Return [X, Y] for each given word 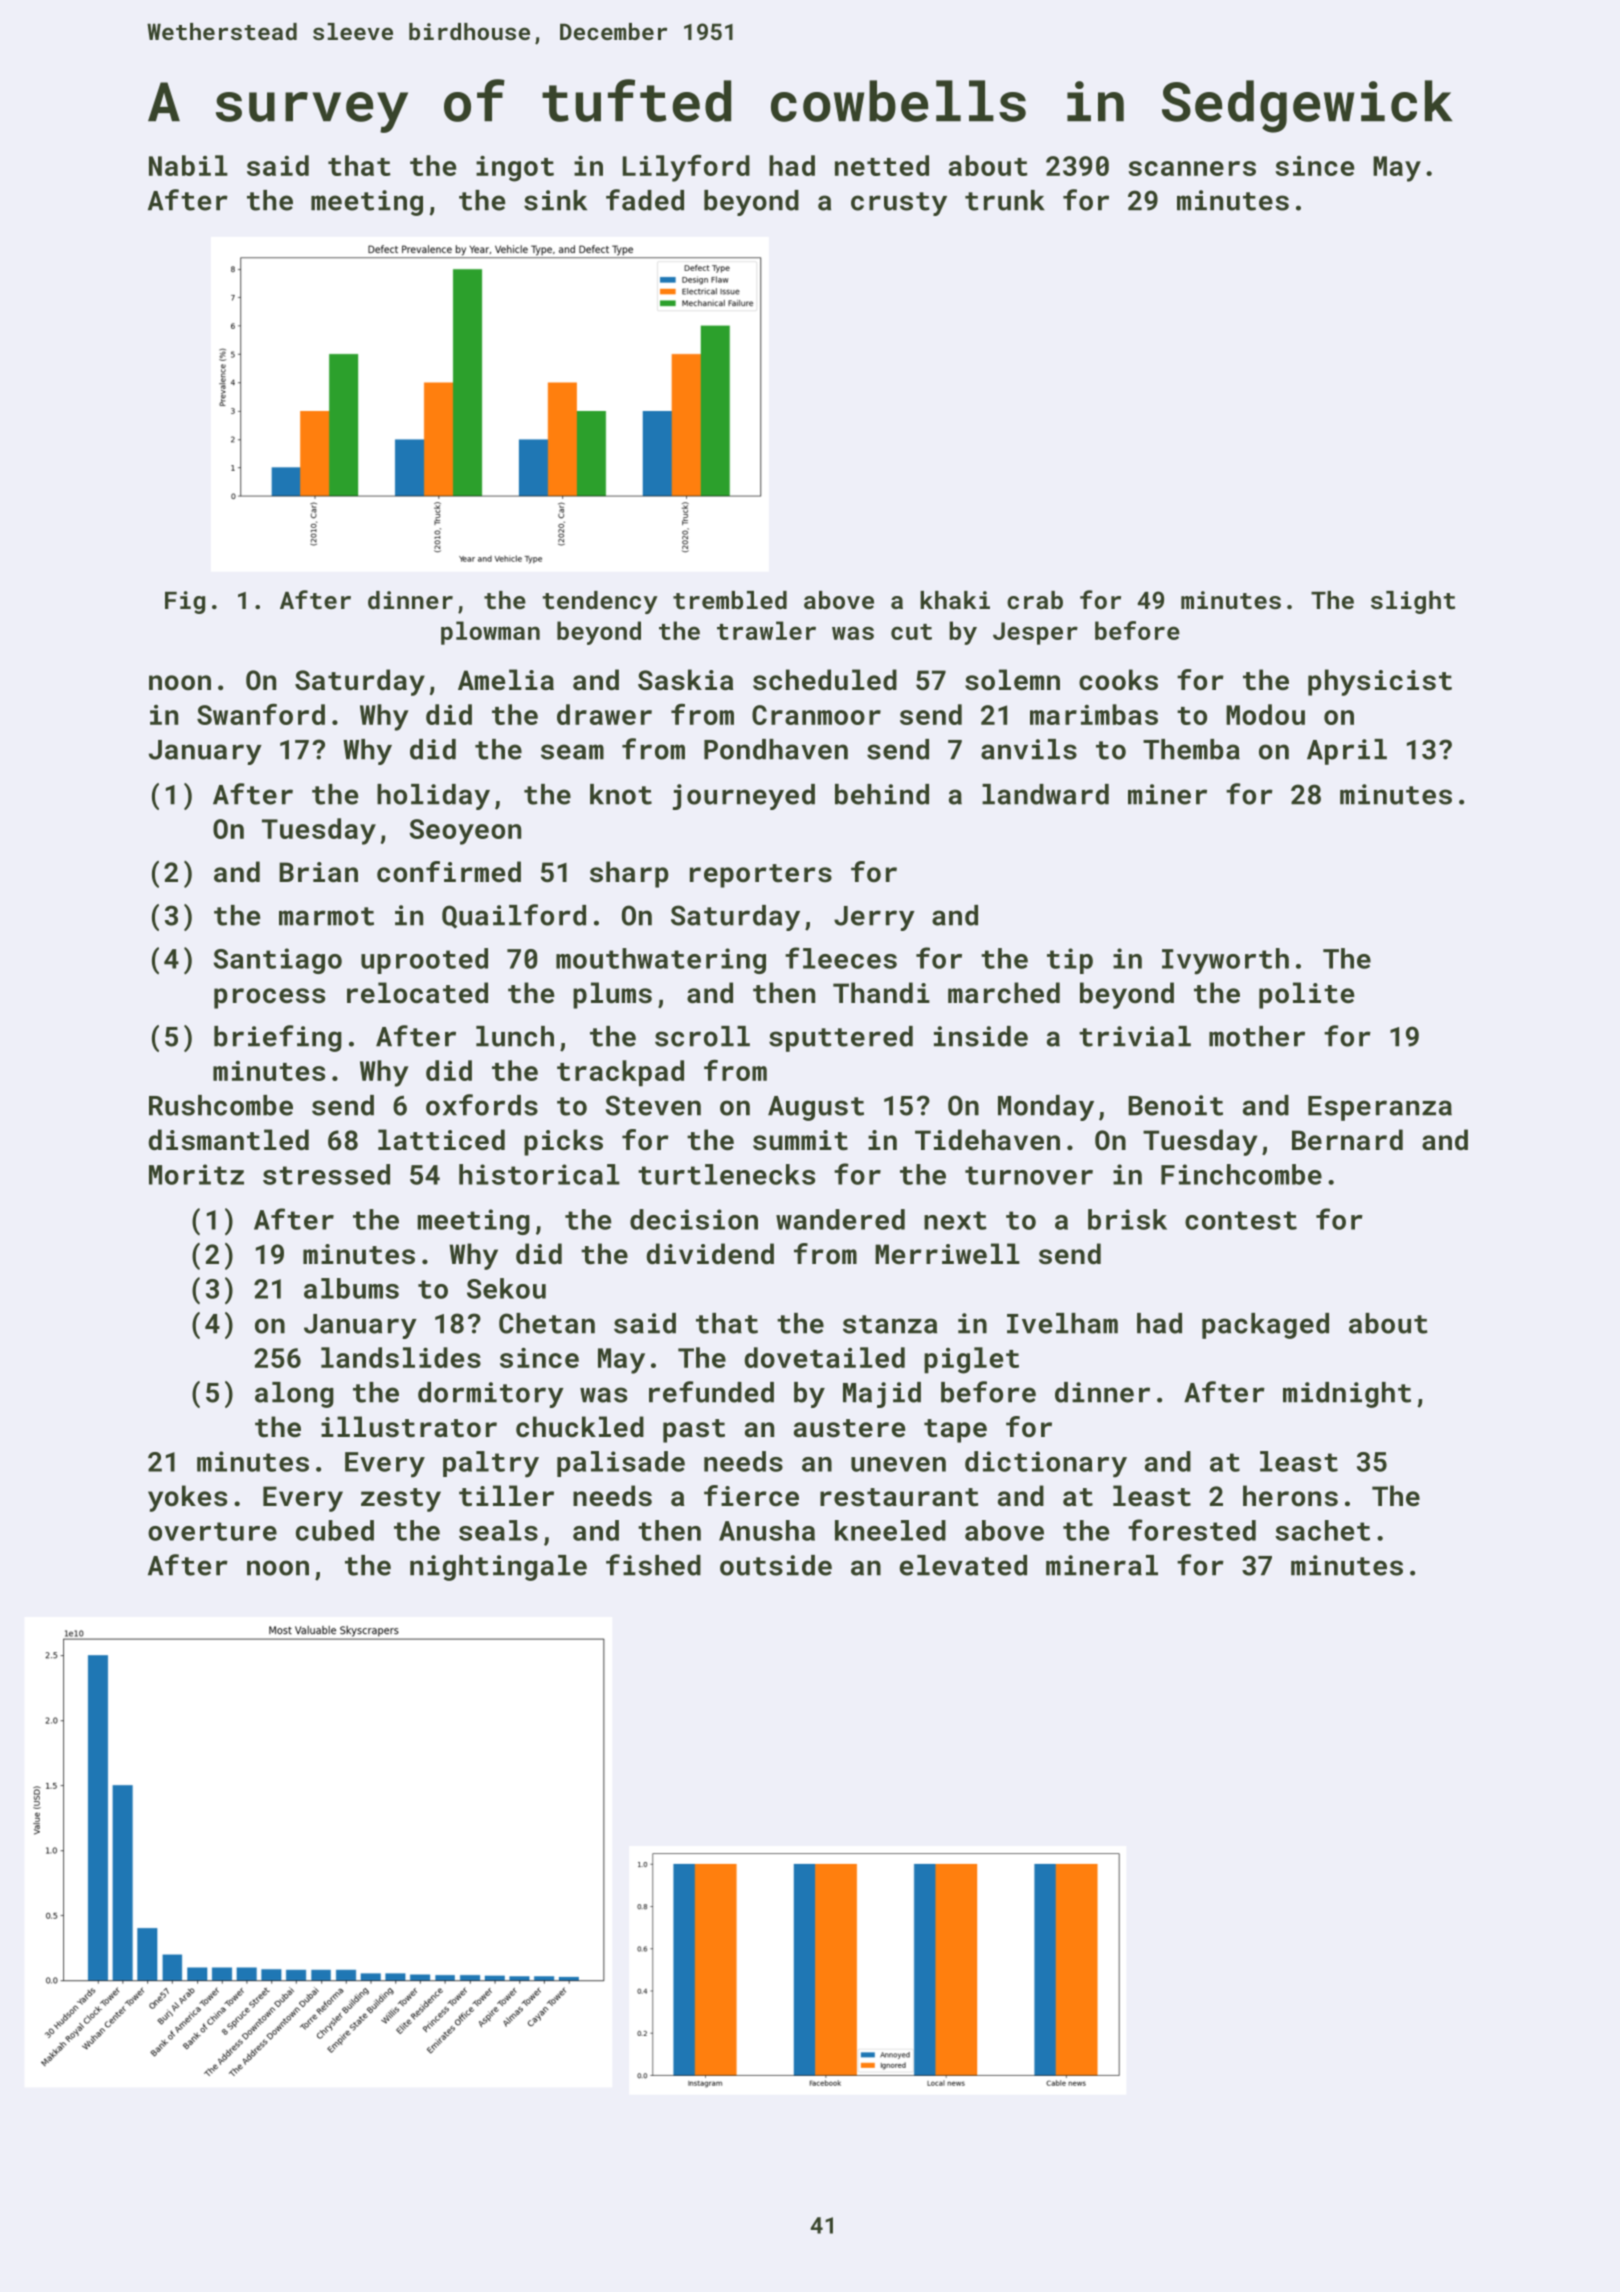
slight [1413, 602]
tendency [600, 602]
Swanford [261, 714]
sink [555, 200]
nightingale [498, 1568]
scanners [1192, 168]
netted [882, 165]
